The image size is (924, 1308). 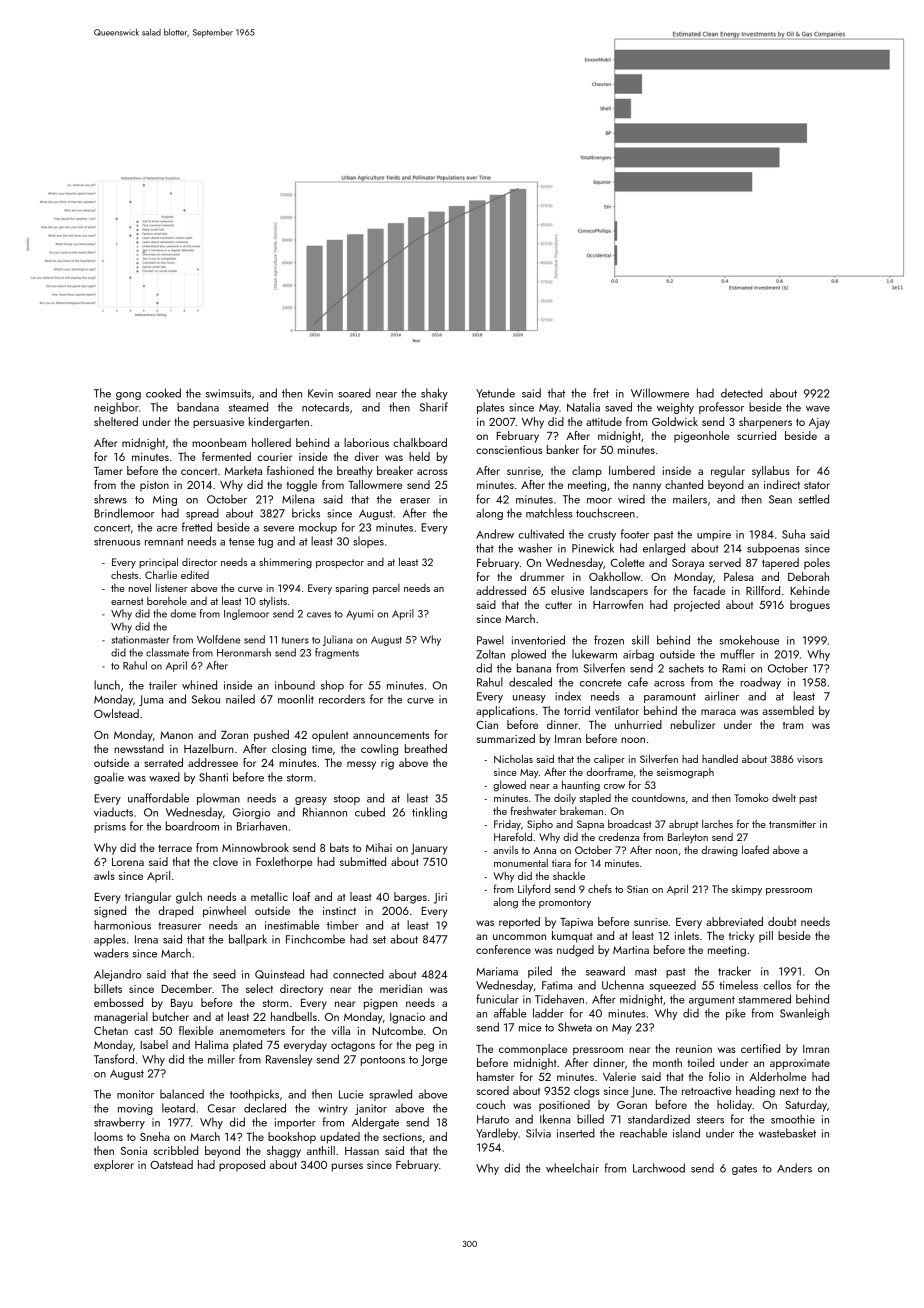 I want to click on sheltered, so click(x=116, y=421).
